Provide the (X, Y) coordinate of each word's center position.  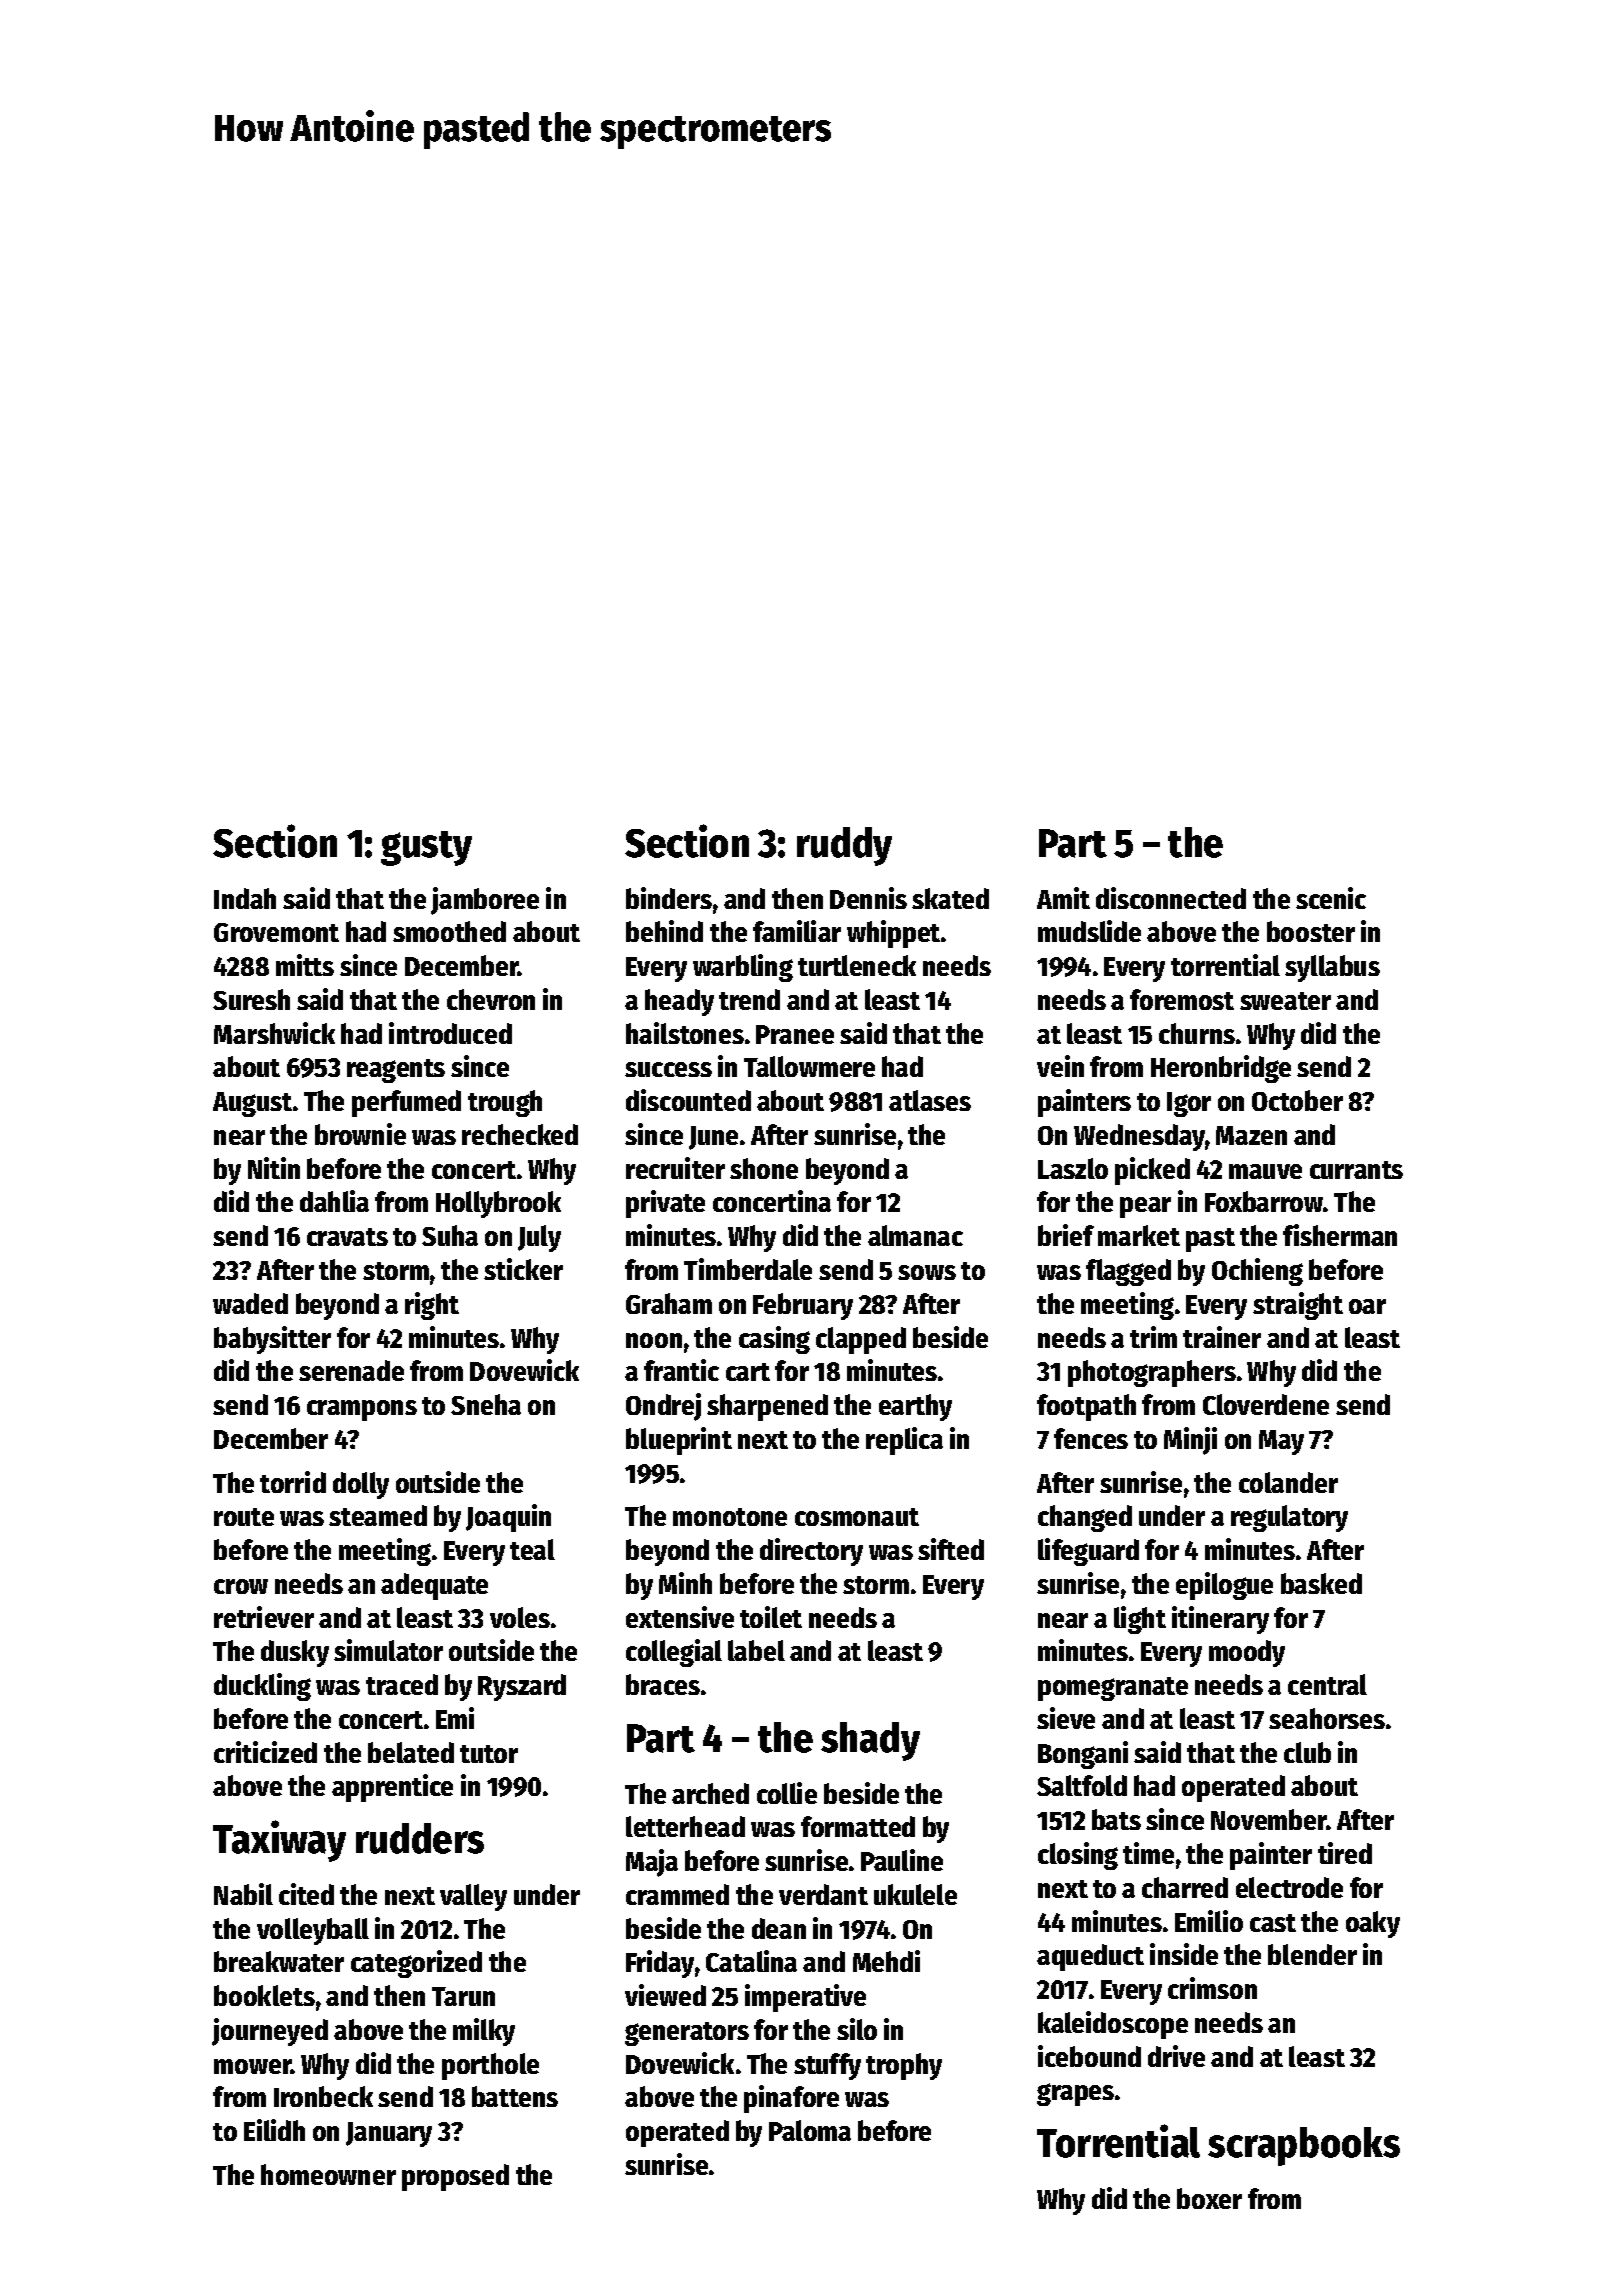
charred (1185, 1887)
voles (520, 1617)
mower (252, 2066)
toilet (771, 1617)
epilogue (1224, 1586)
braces (663, 1684)
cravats (347, 1237)
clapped (861, 1340)
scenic (1331, 898)
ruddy (844, 846)
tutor (489, 1754)
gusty (426, 848)
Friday (660, 1964)
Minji (1190, 1441)
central (1327, 1684)
